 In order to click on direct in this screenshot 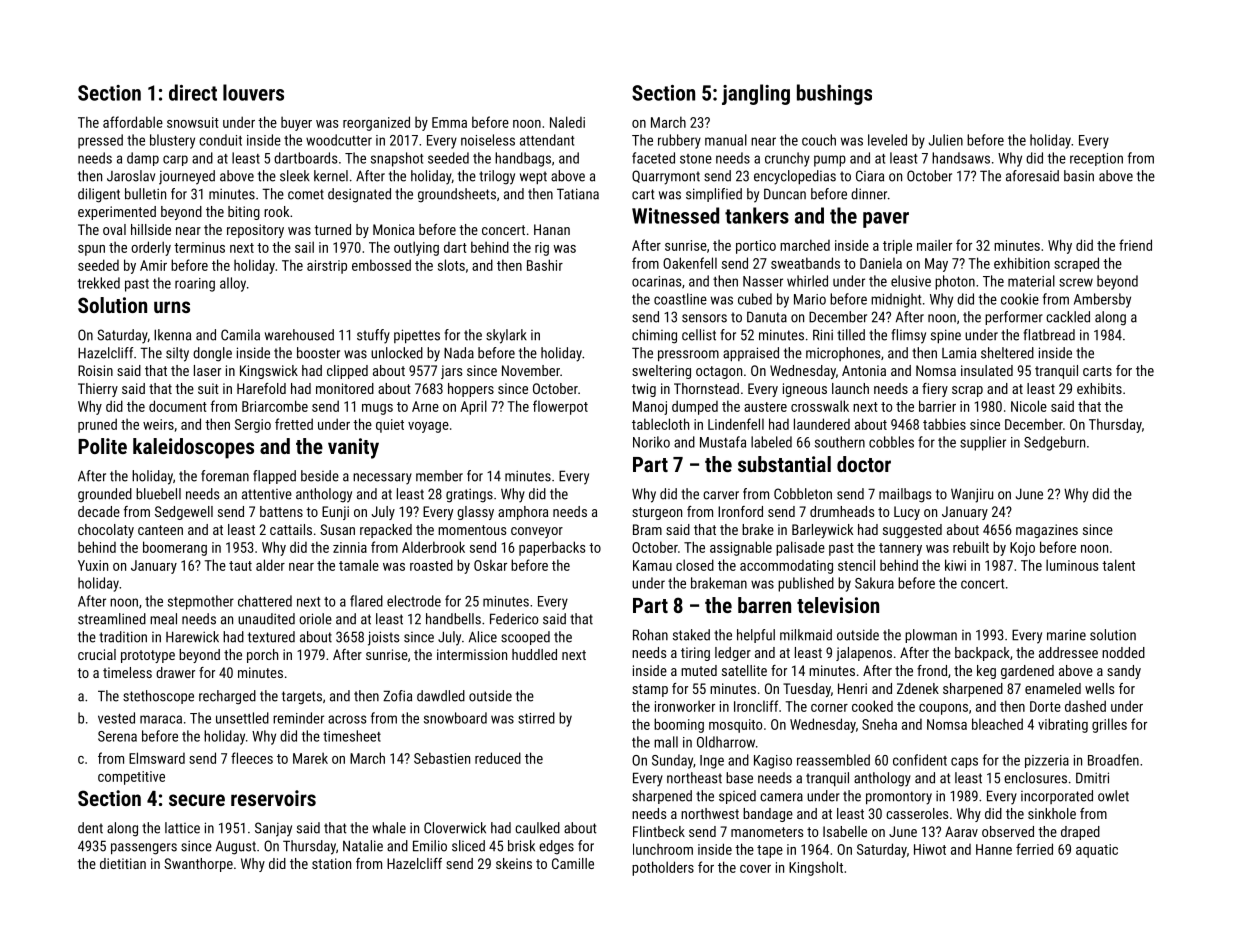, I will do `click(193, 92)`.
